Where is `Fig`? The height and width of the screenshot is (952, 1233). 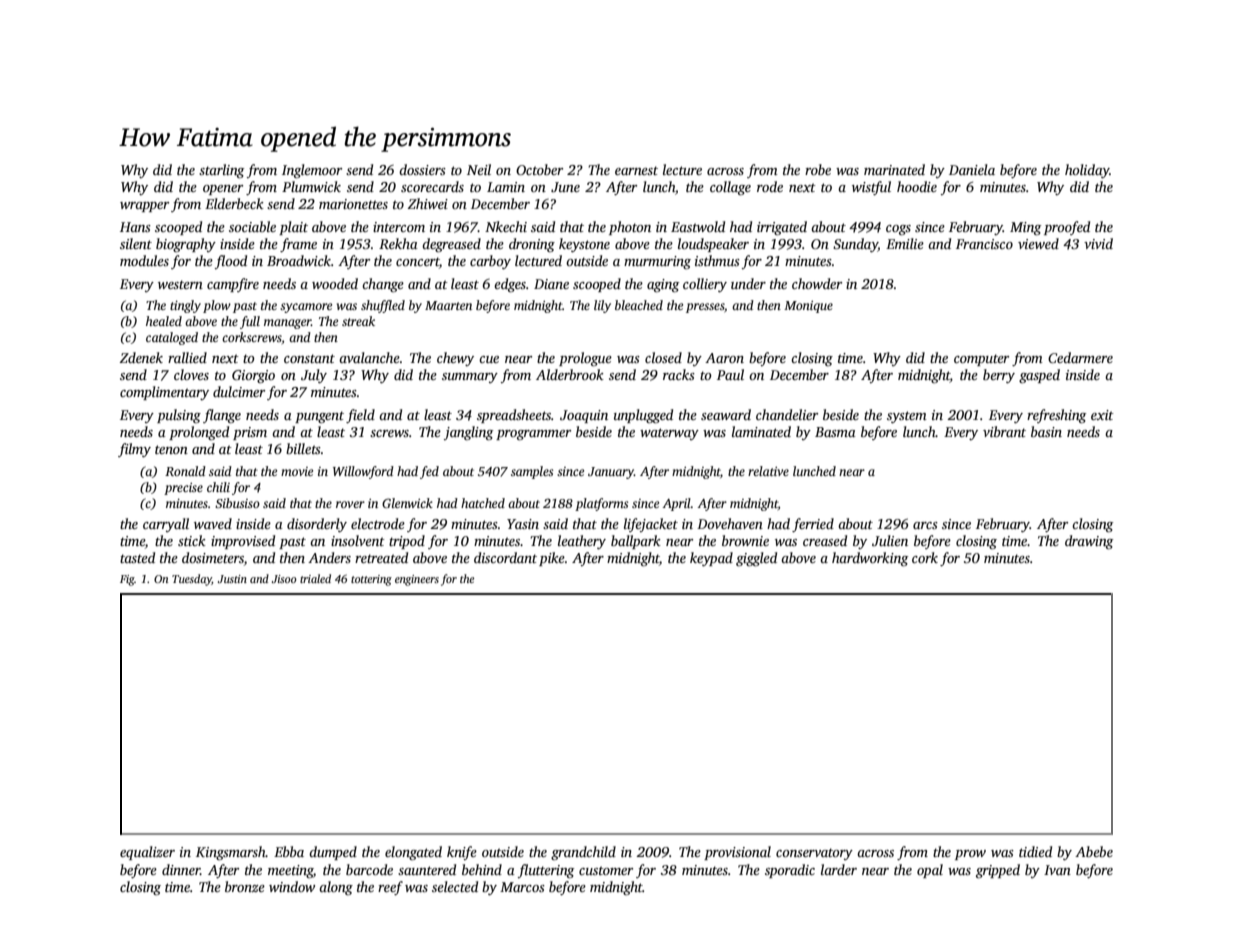 Fig is located at coordinates (127, 580).
